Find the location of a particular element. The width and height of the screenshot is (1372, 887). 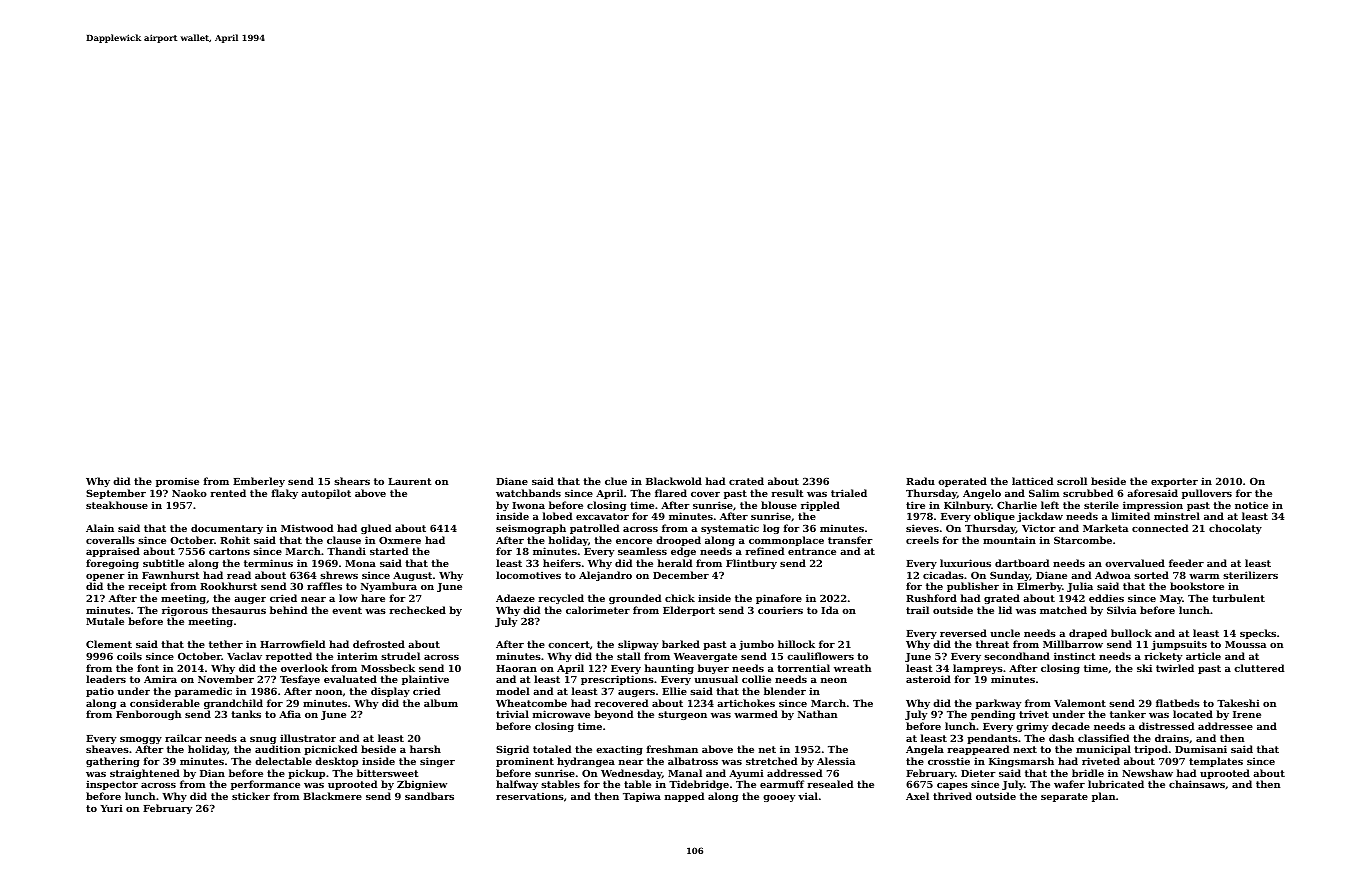

prescriptions is located at coordinates (617, 680).
